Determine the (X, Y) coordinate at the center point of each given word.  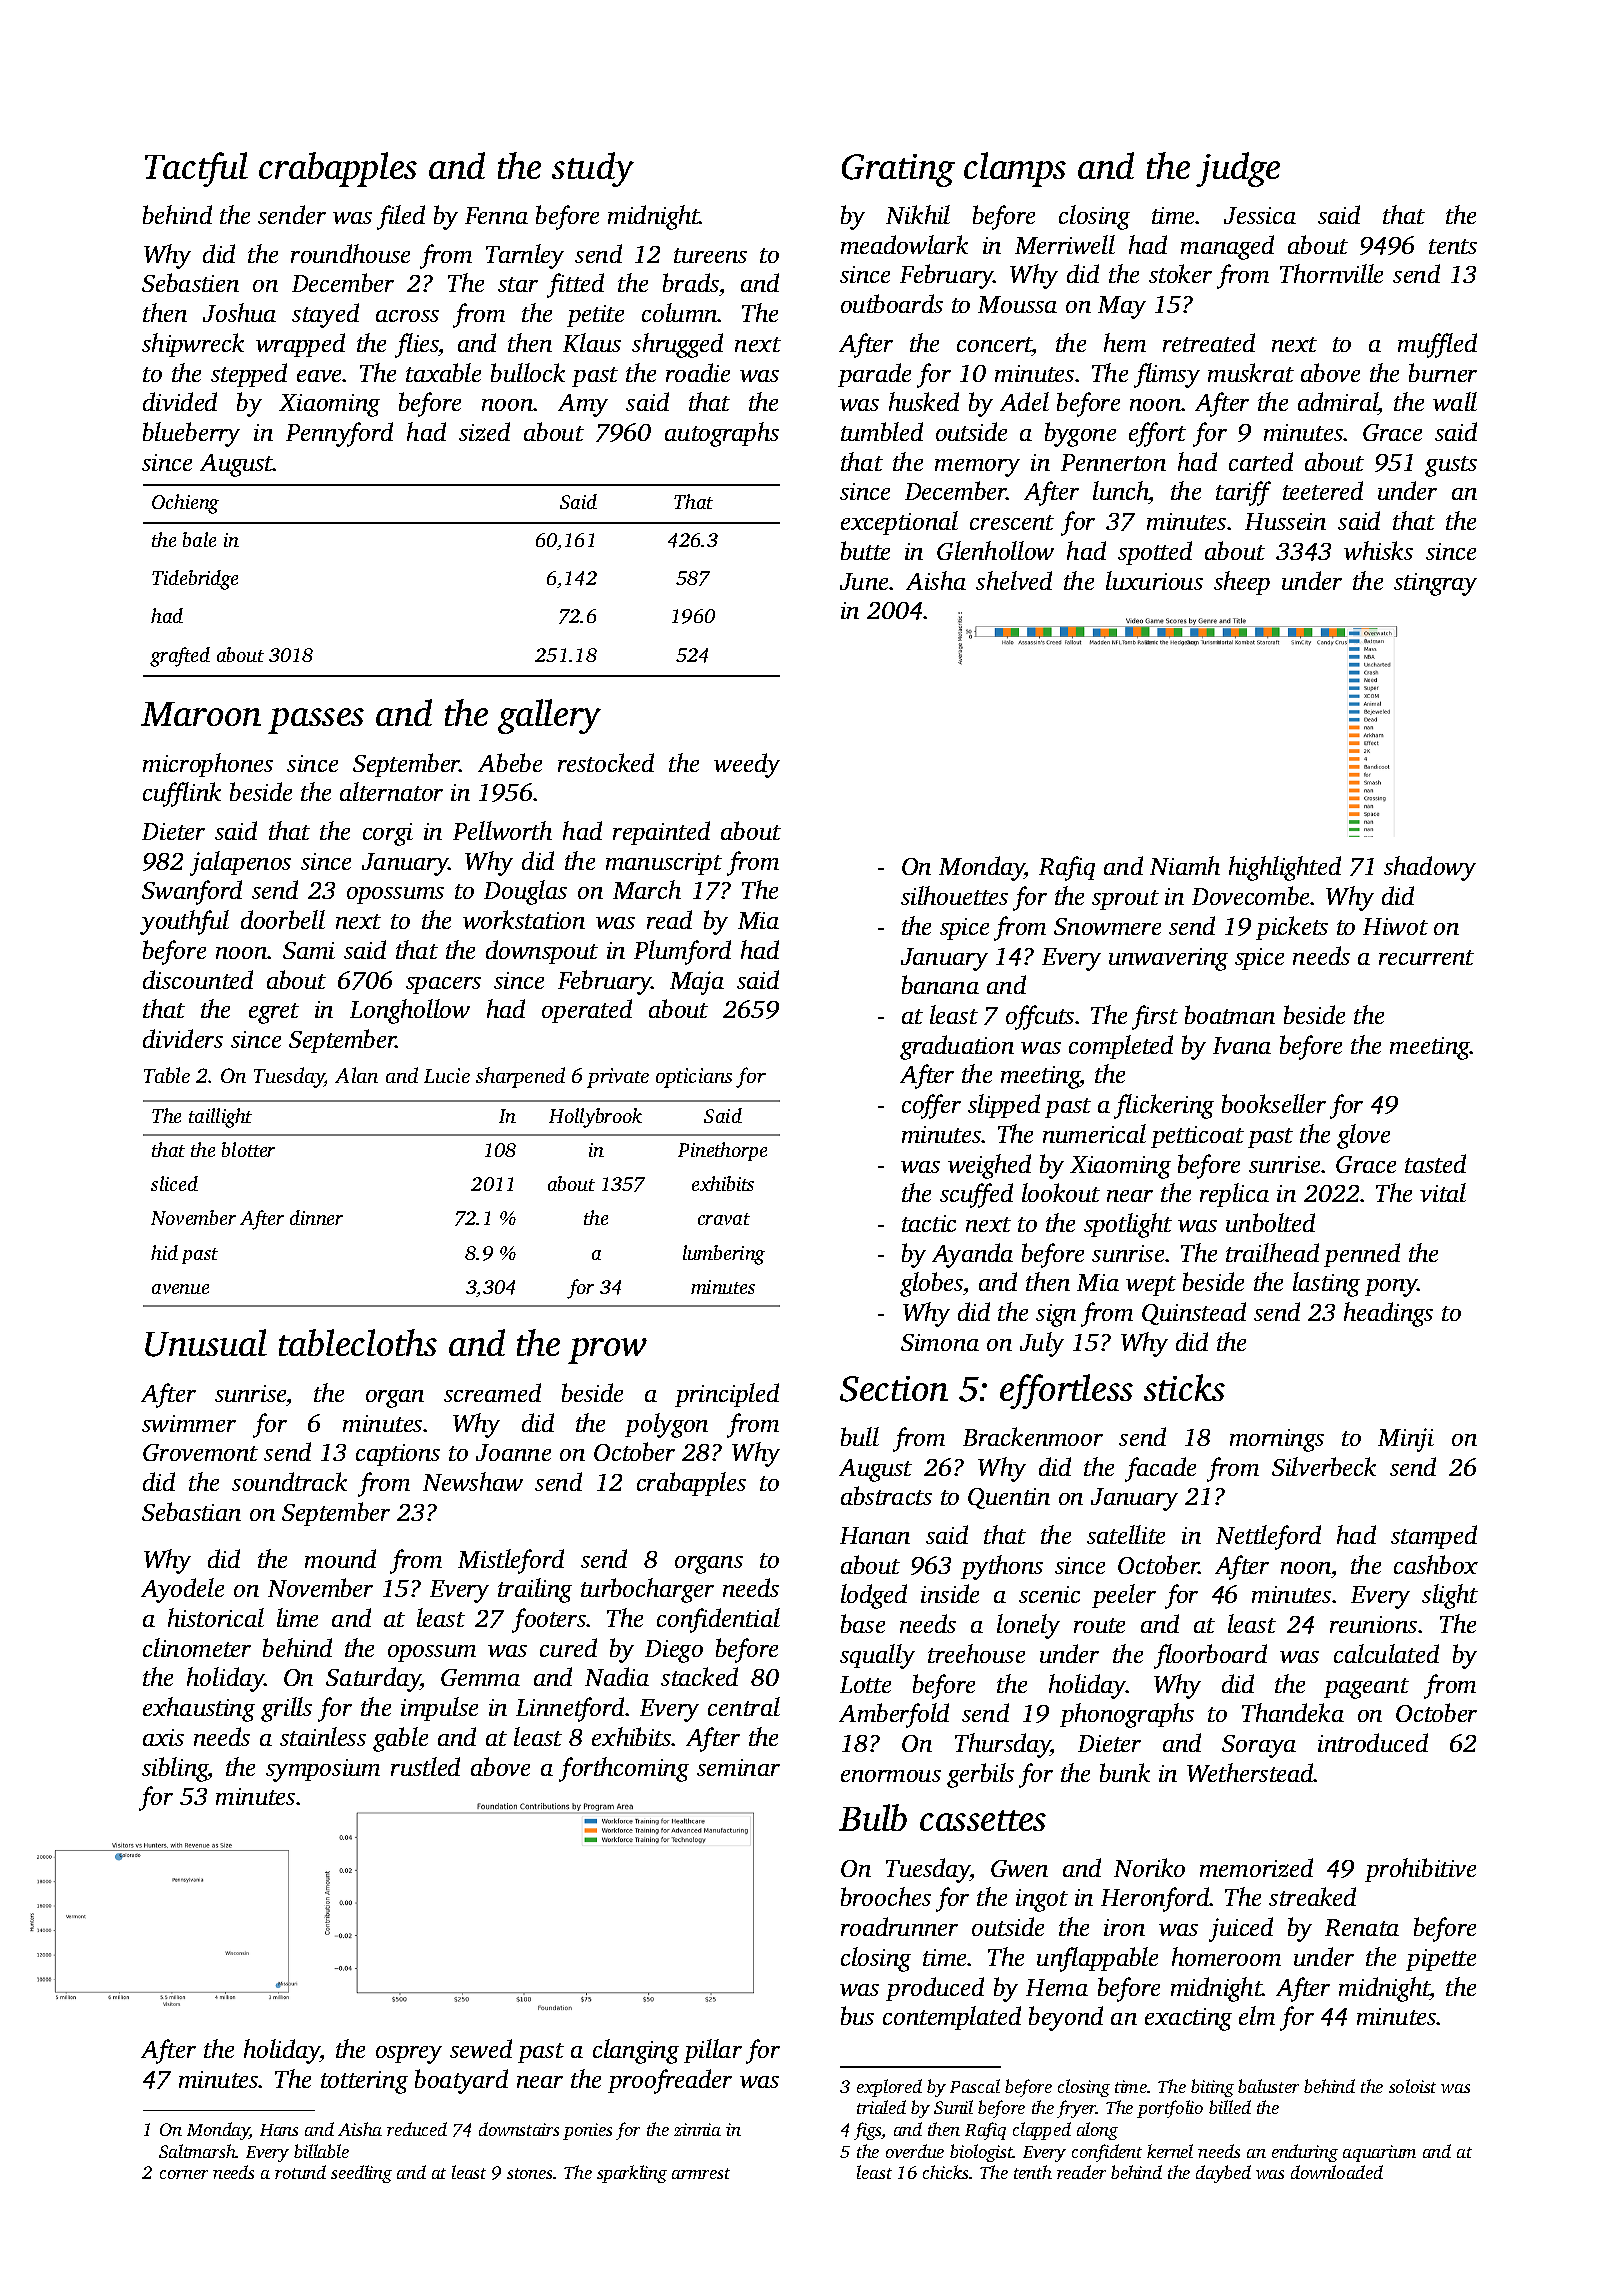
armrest (701, 2173)
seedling (361, 2174)
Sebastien (190, 282)
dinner (316, 1217)
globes (931, 1284)
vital (1443, 1192)
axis (163, 1737)
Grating (898, 170)
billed (1230, 2107)
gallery (549, 716)
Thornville (1331, 273)
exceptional (899, 523)
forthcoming (624, 1769)
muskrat (1251, 372)
